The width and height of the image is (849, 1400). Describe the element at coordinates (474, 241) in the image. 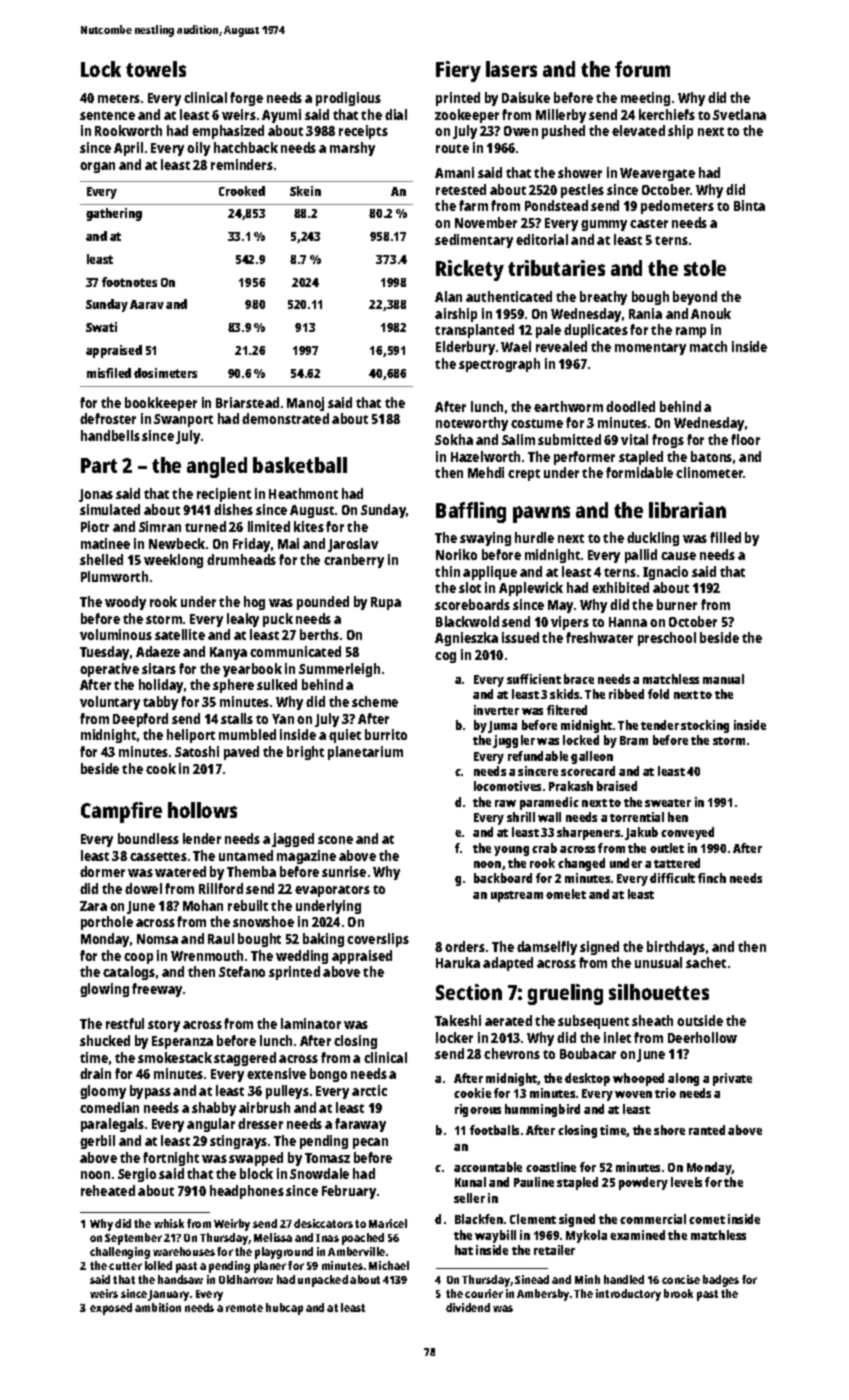

I see `sedimentary` at that location.
